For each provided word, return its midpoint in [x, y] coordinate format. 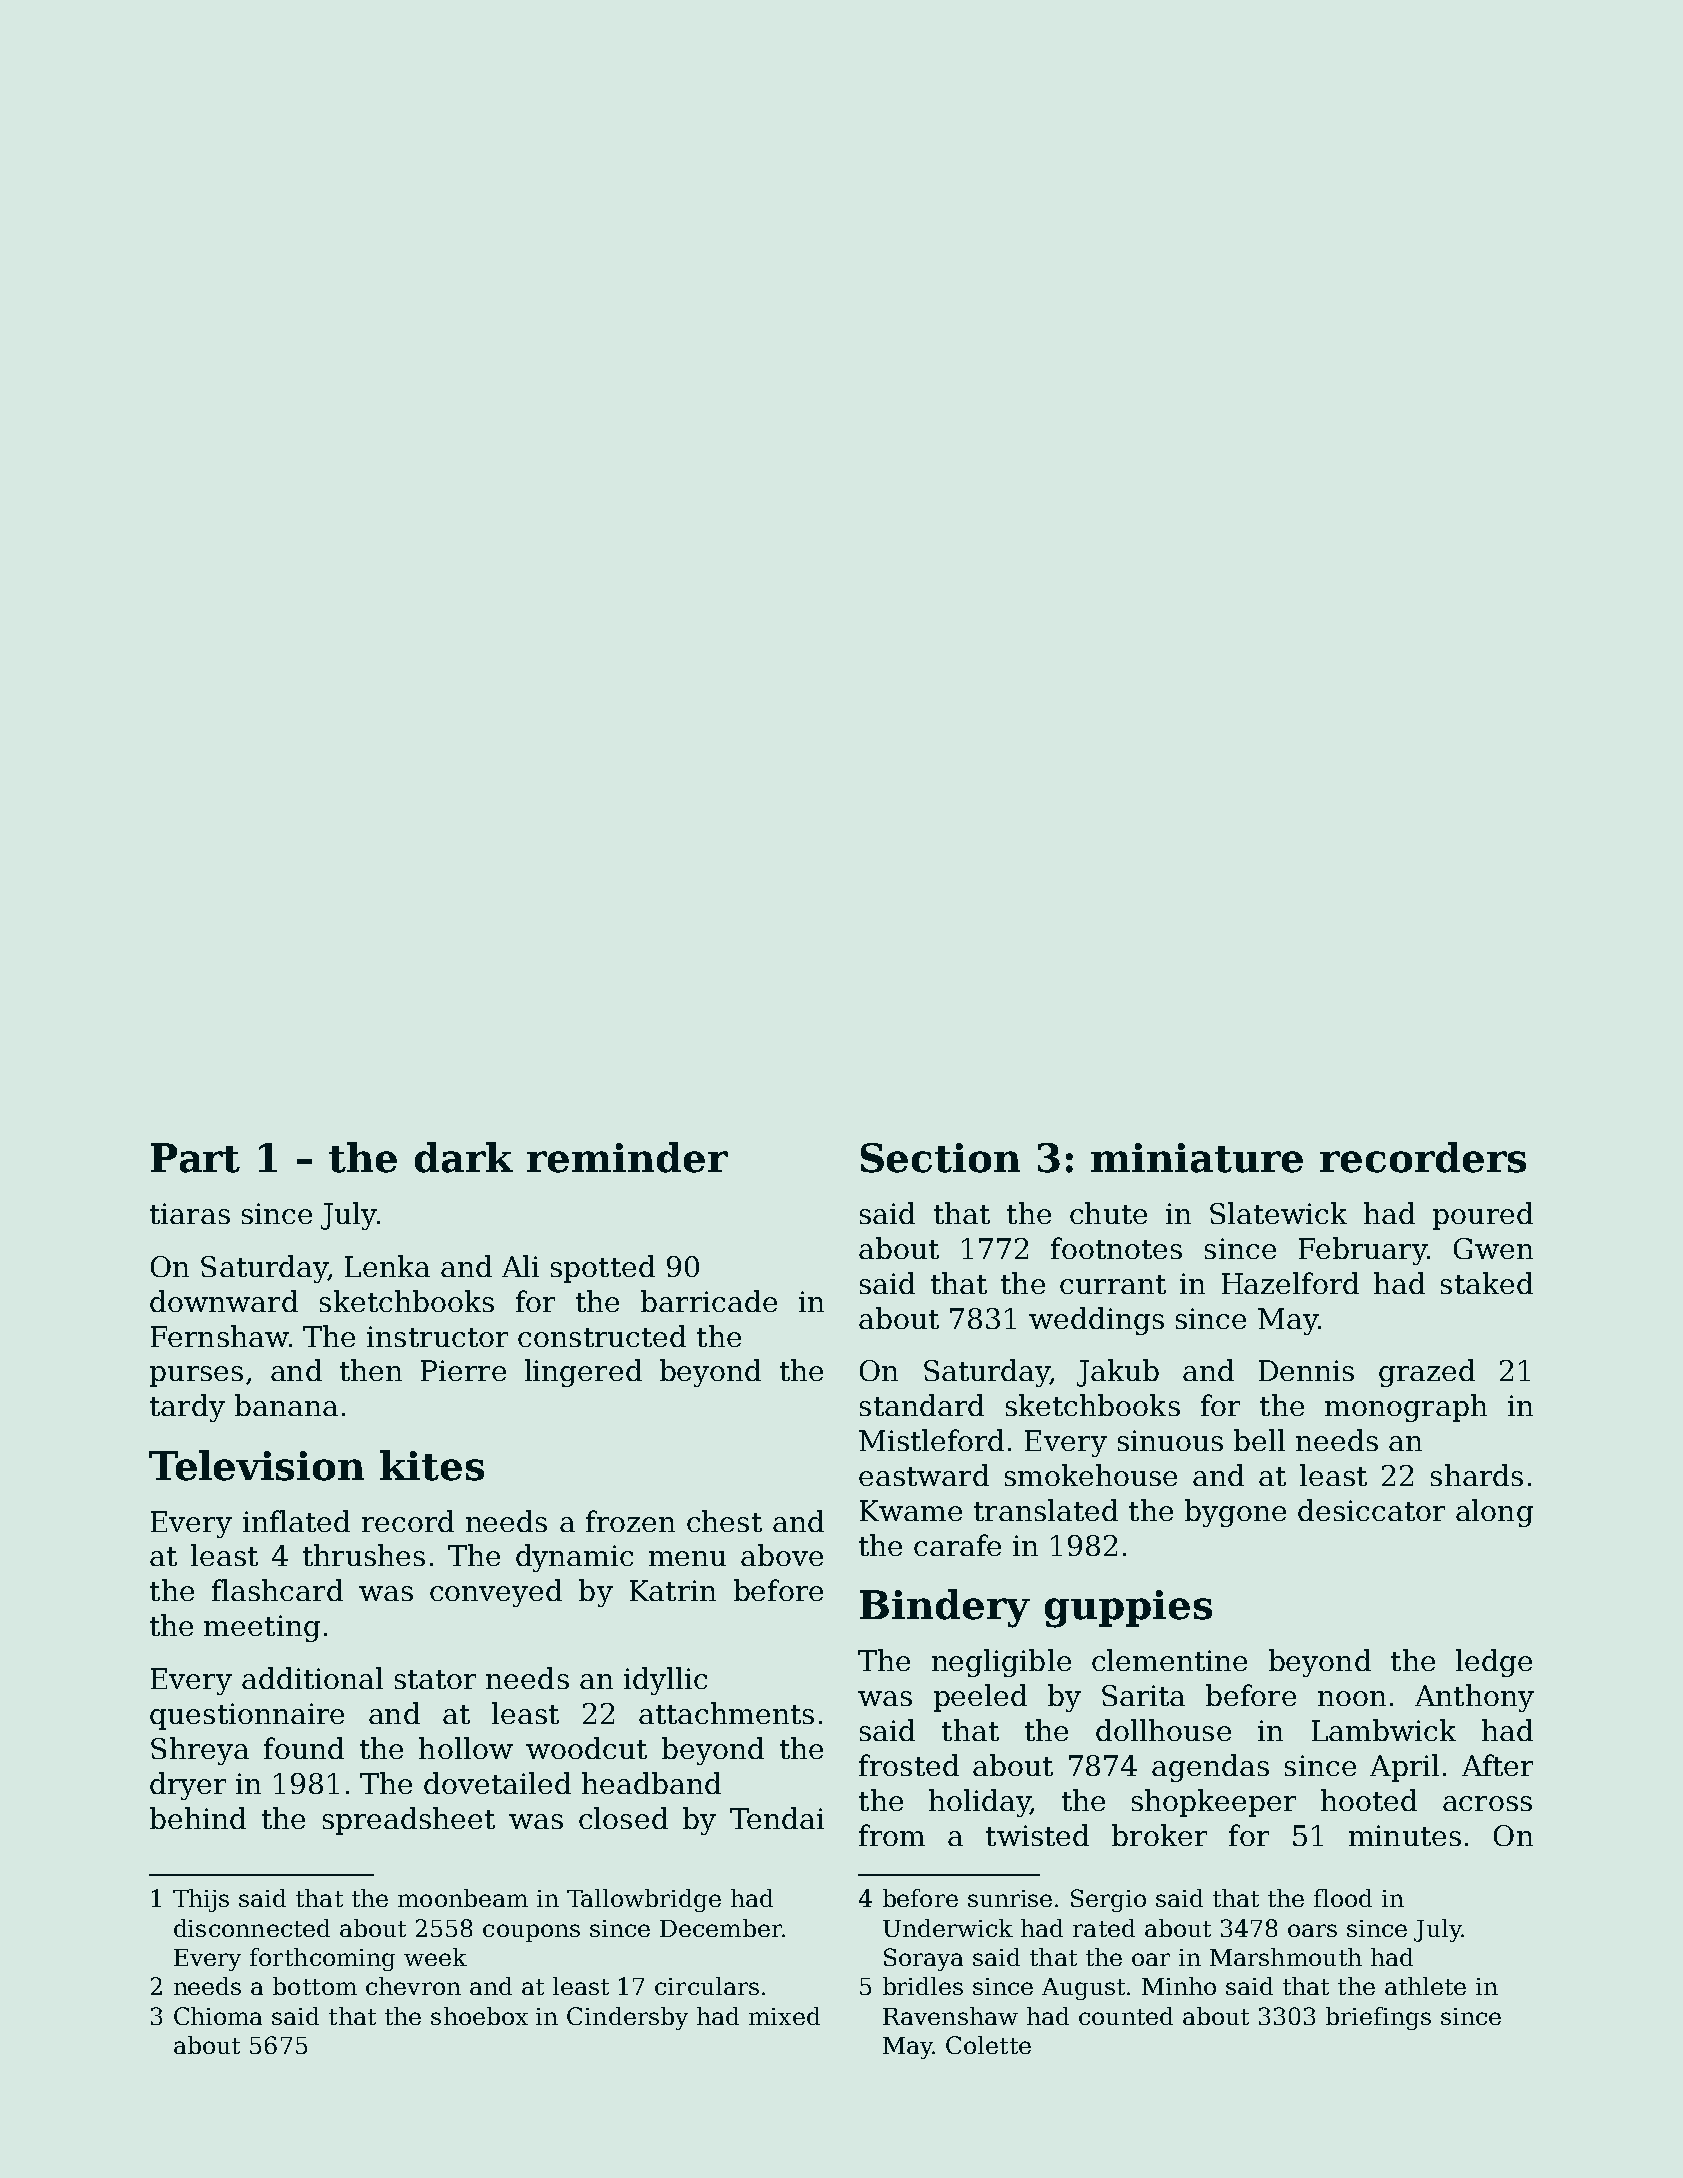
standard [922, 1405]
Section [940, 1158]
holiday [979, 1803]
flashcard [277, 1590]
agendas [1210, 1768]
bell [1259, 1440]
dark [464, 1157]
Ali [520, 1266]
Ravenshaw [950, 2016]
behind [198, 1818]
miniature [1197, 1158]
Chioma [218, 2016]
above [782, 1555]
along [1494, 1513]
